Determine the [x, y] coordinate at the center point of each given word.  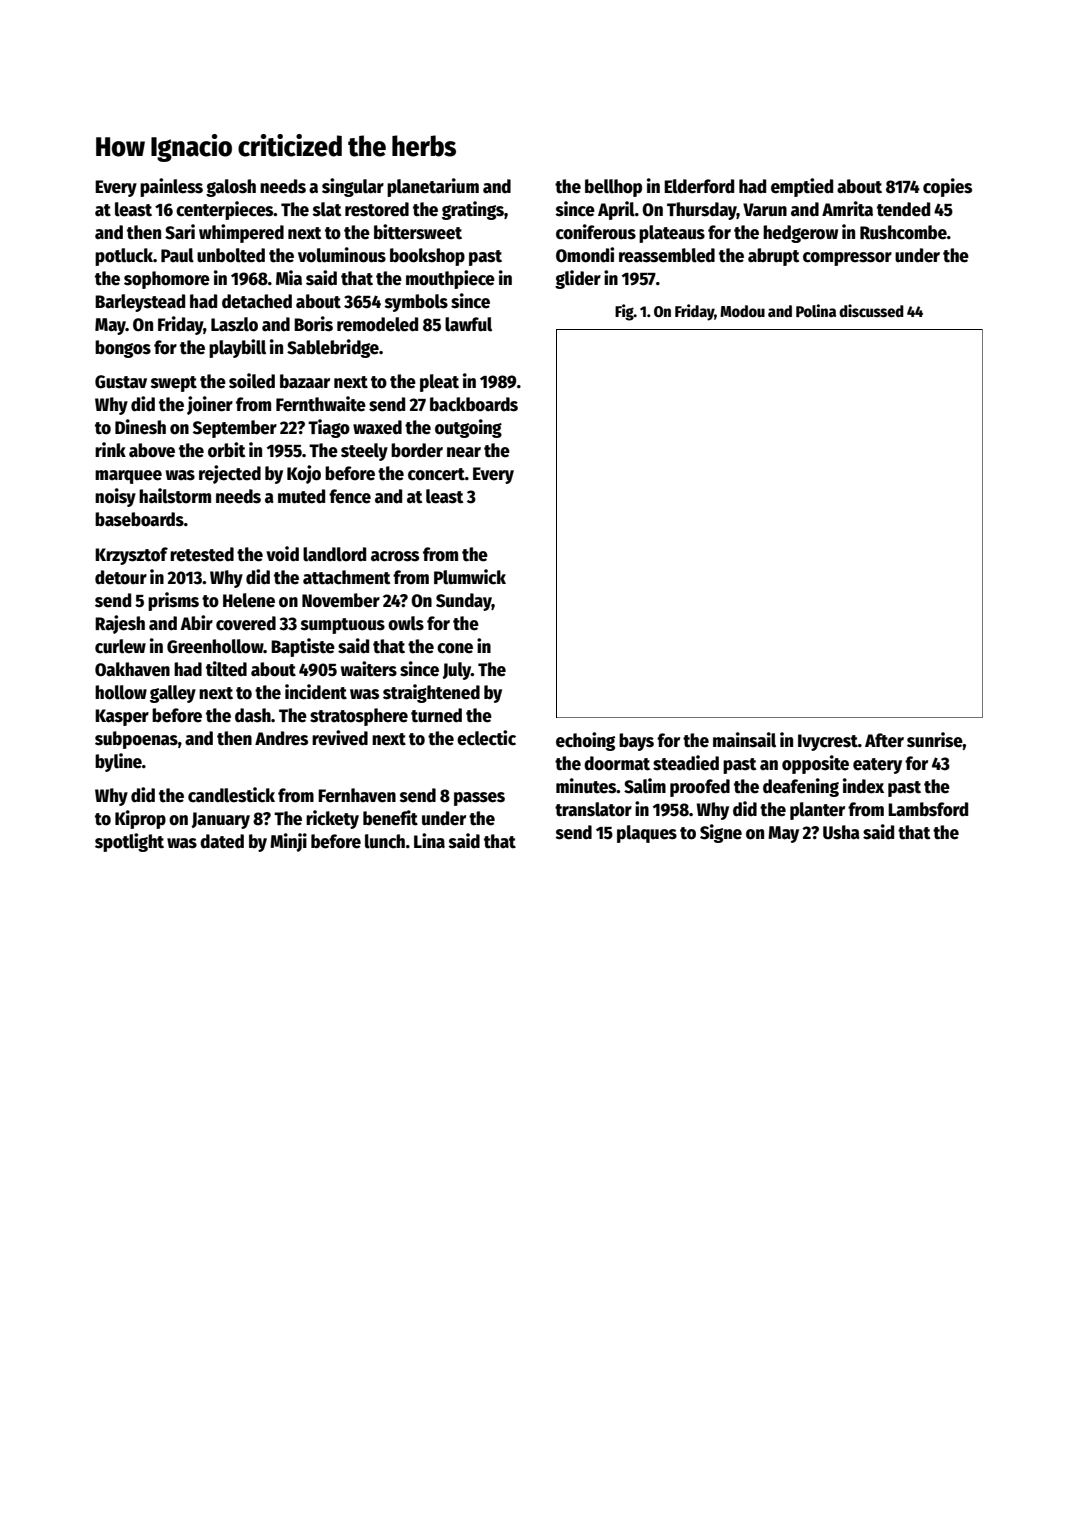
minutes [586, 786]
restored [377, 209]
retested [202, 554]
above [152, 450]
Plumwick [470, 577]
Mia [289, 278]
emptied [802, 187]
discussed [871, 311]
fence [350, 496]
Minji [288, 842]
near [464, 452]
